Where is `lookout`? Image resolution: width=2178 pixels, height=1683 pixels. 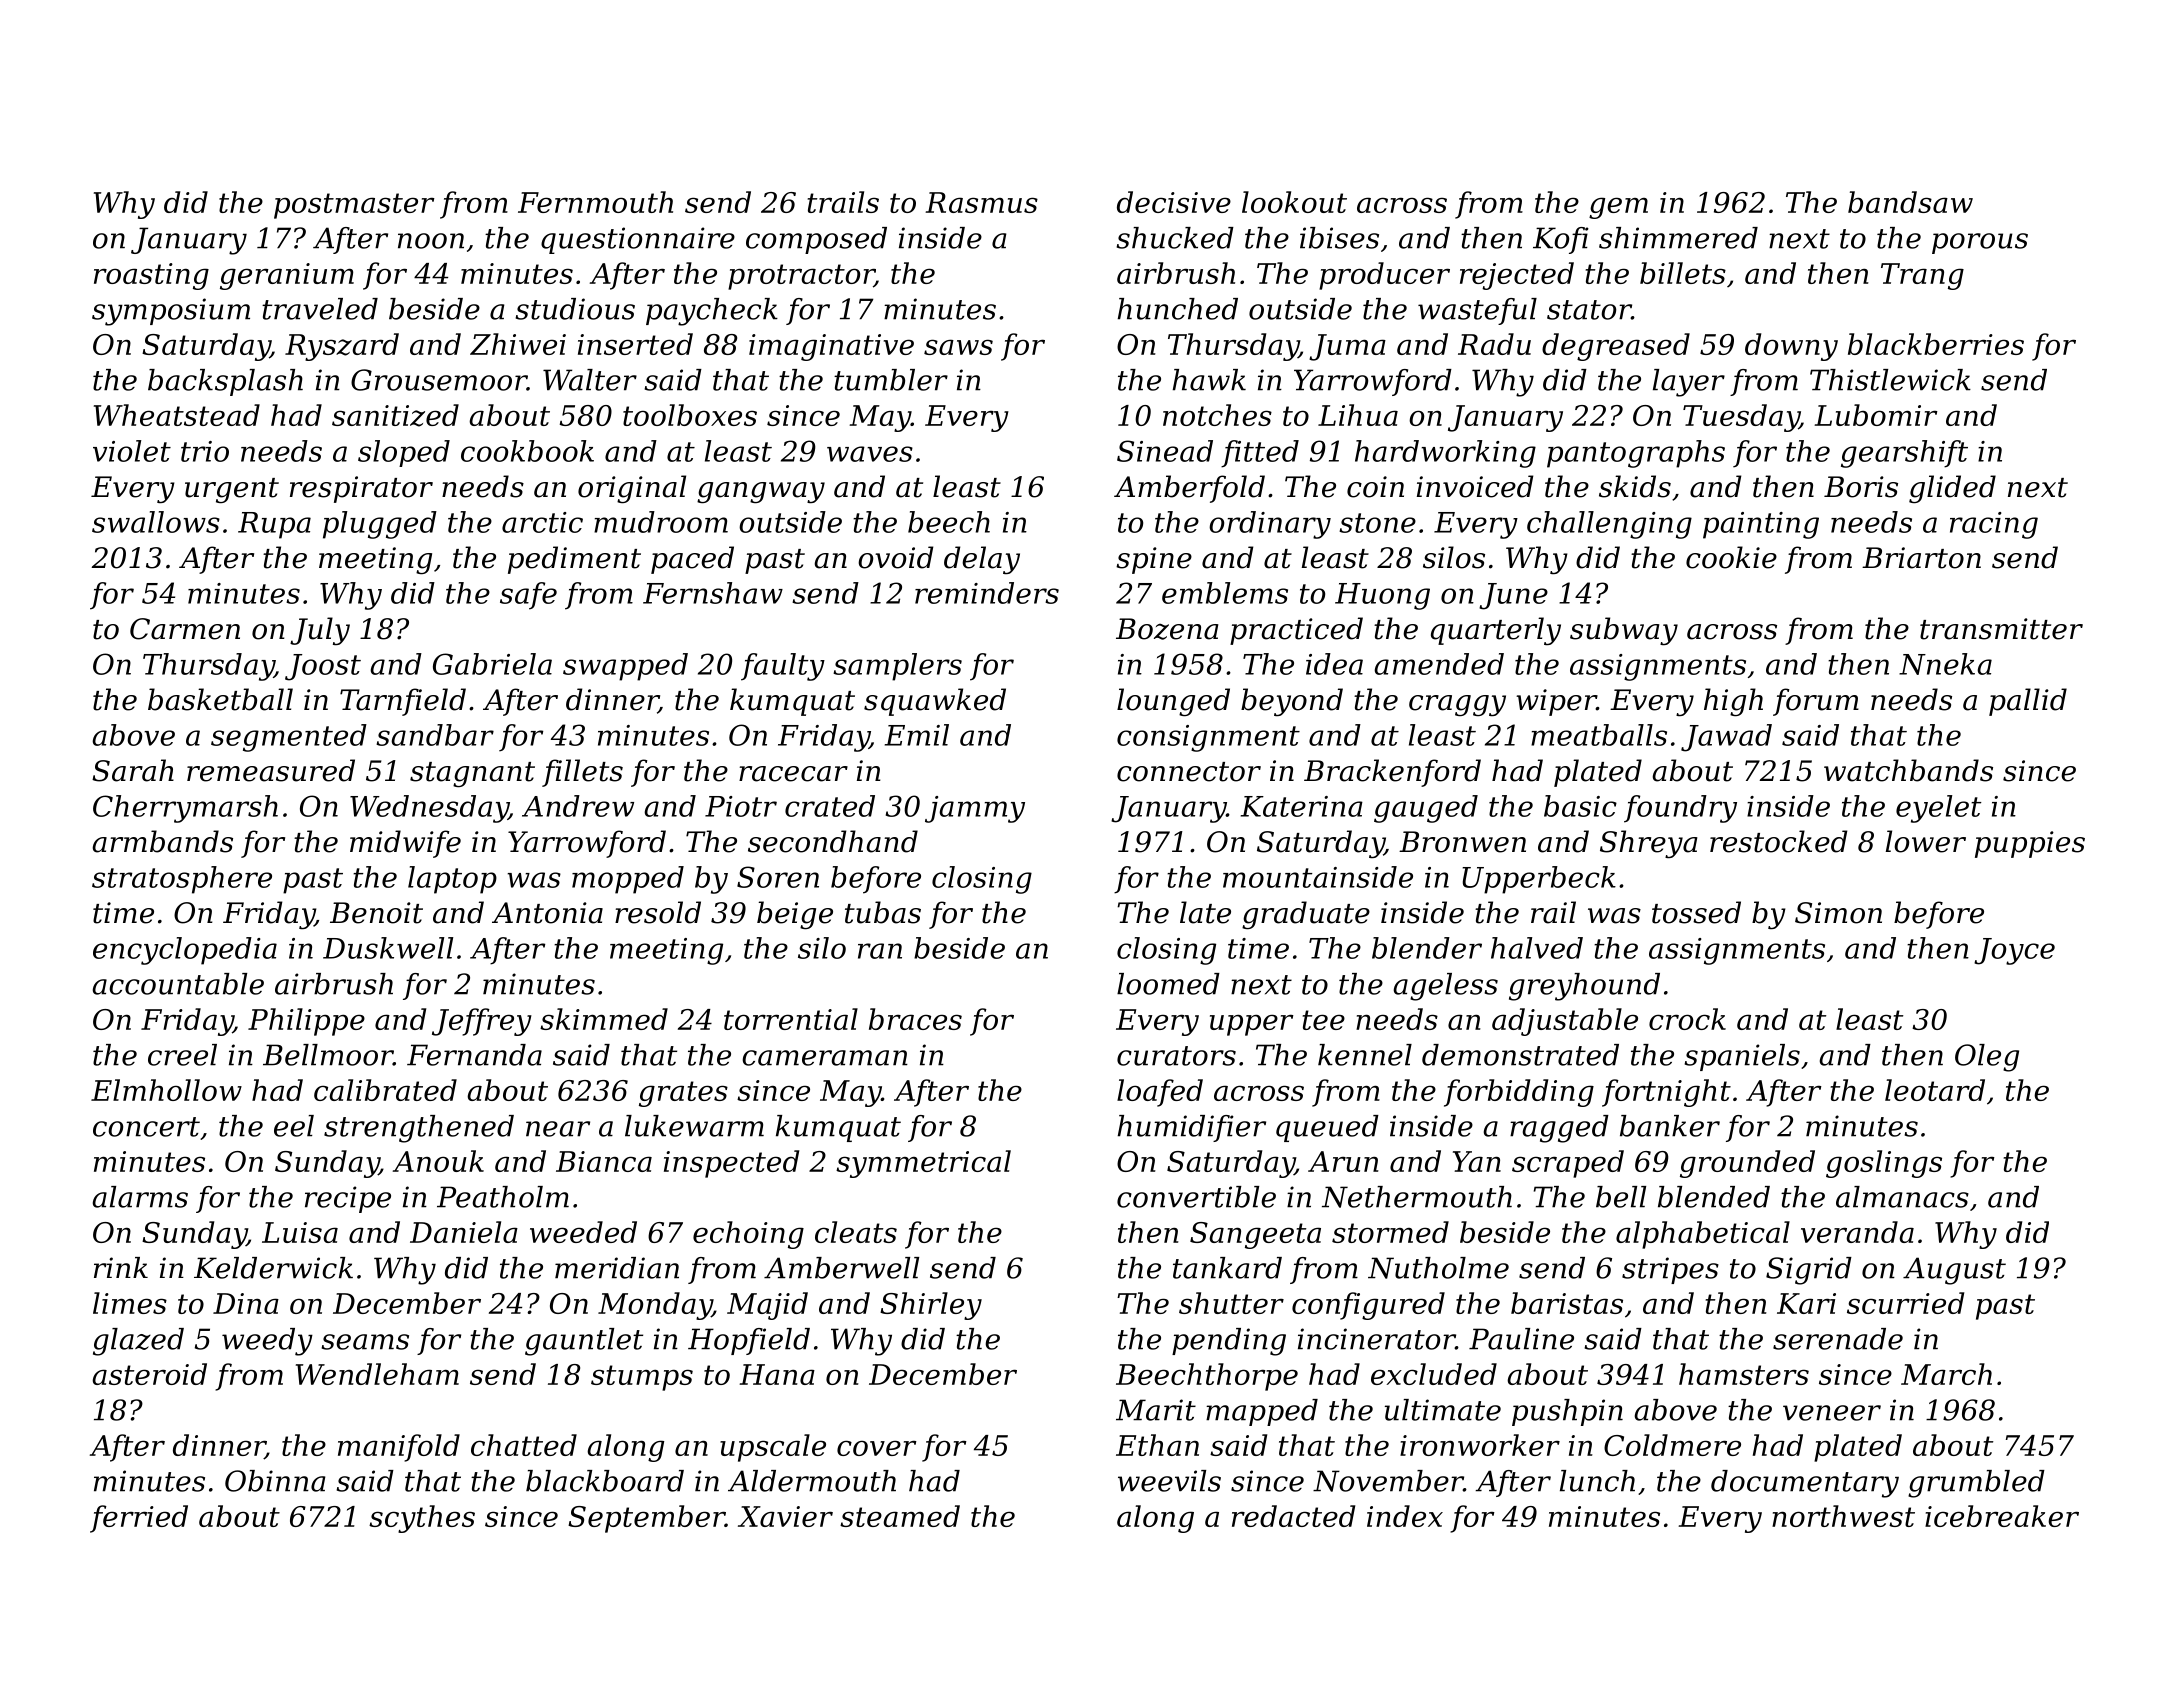
lookout is located at coordinates (1294, 202).
